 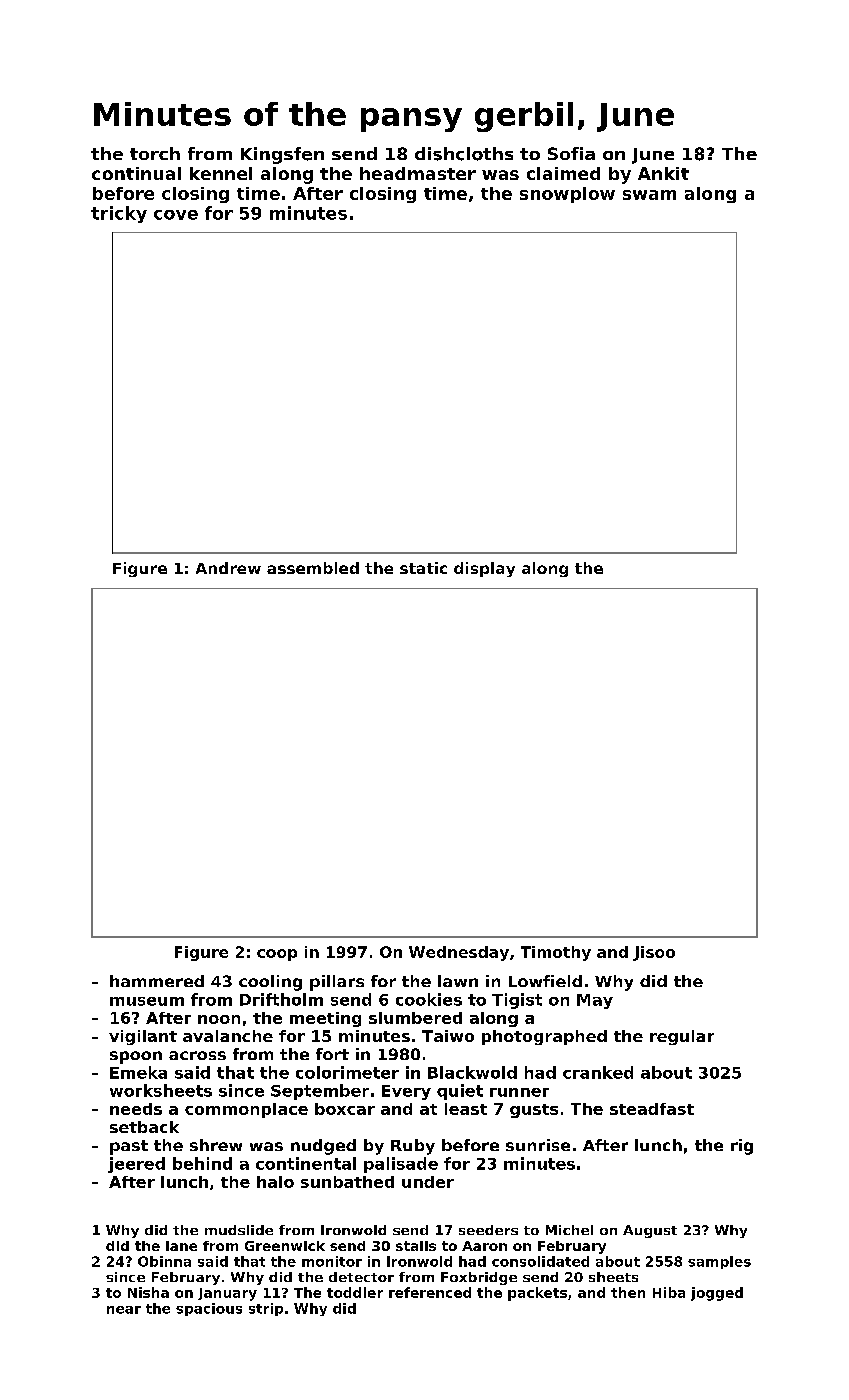 I want to click on strip, so click(x=266, y=1309).
